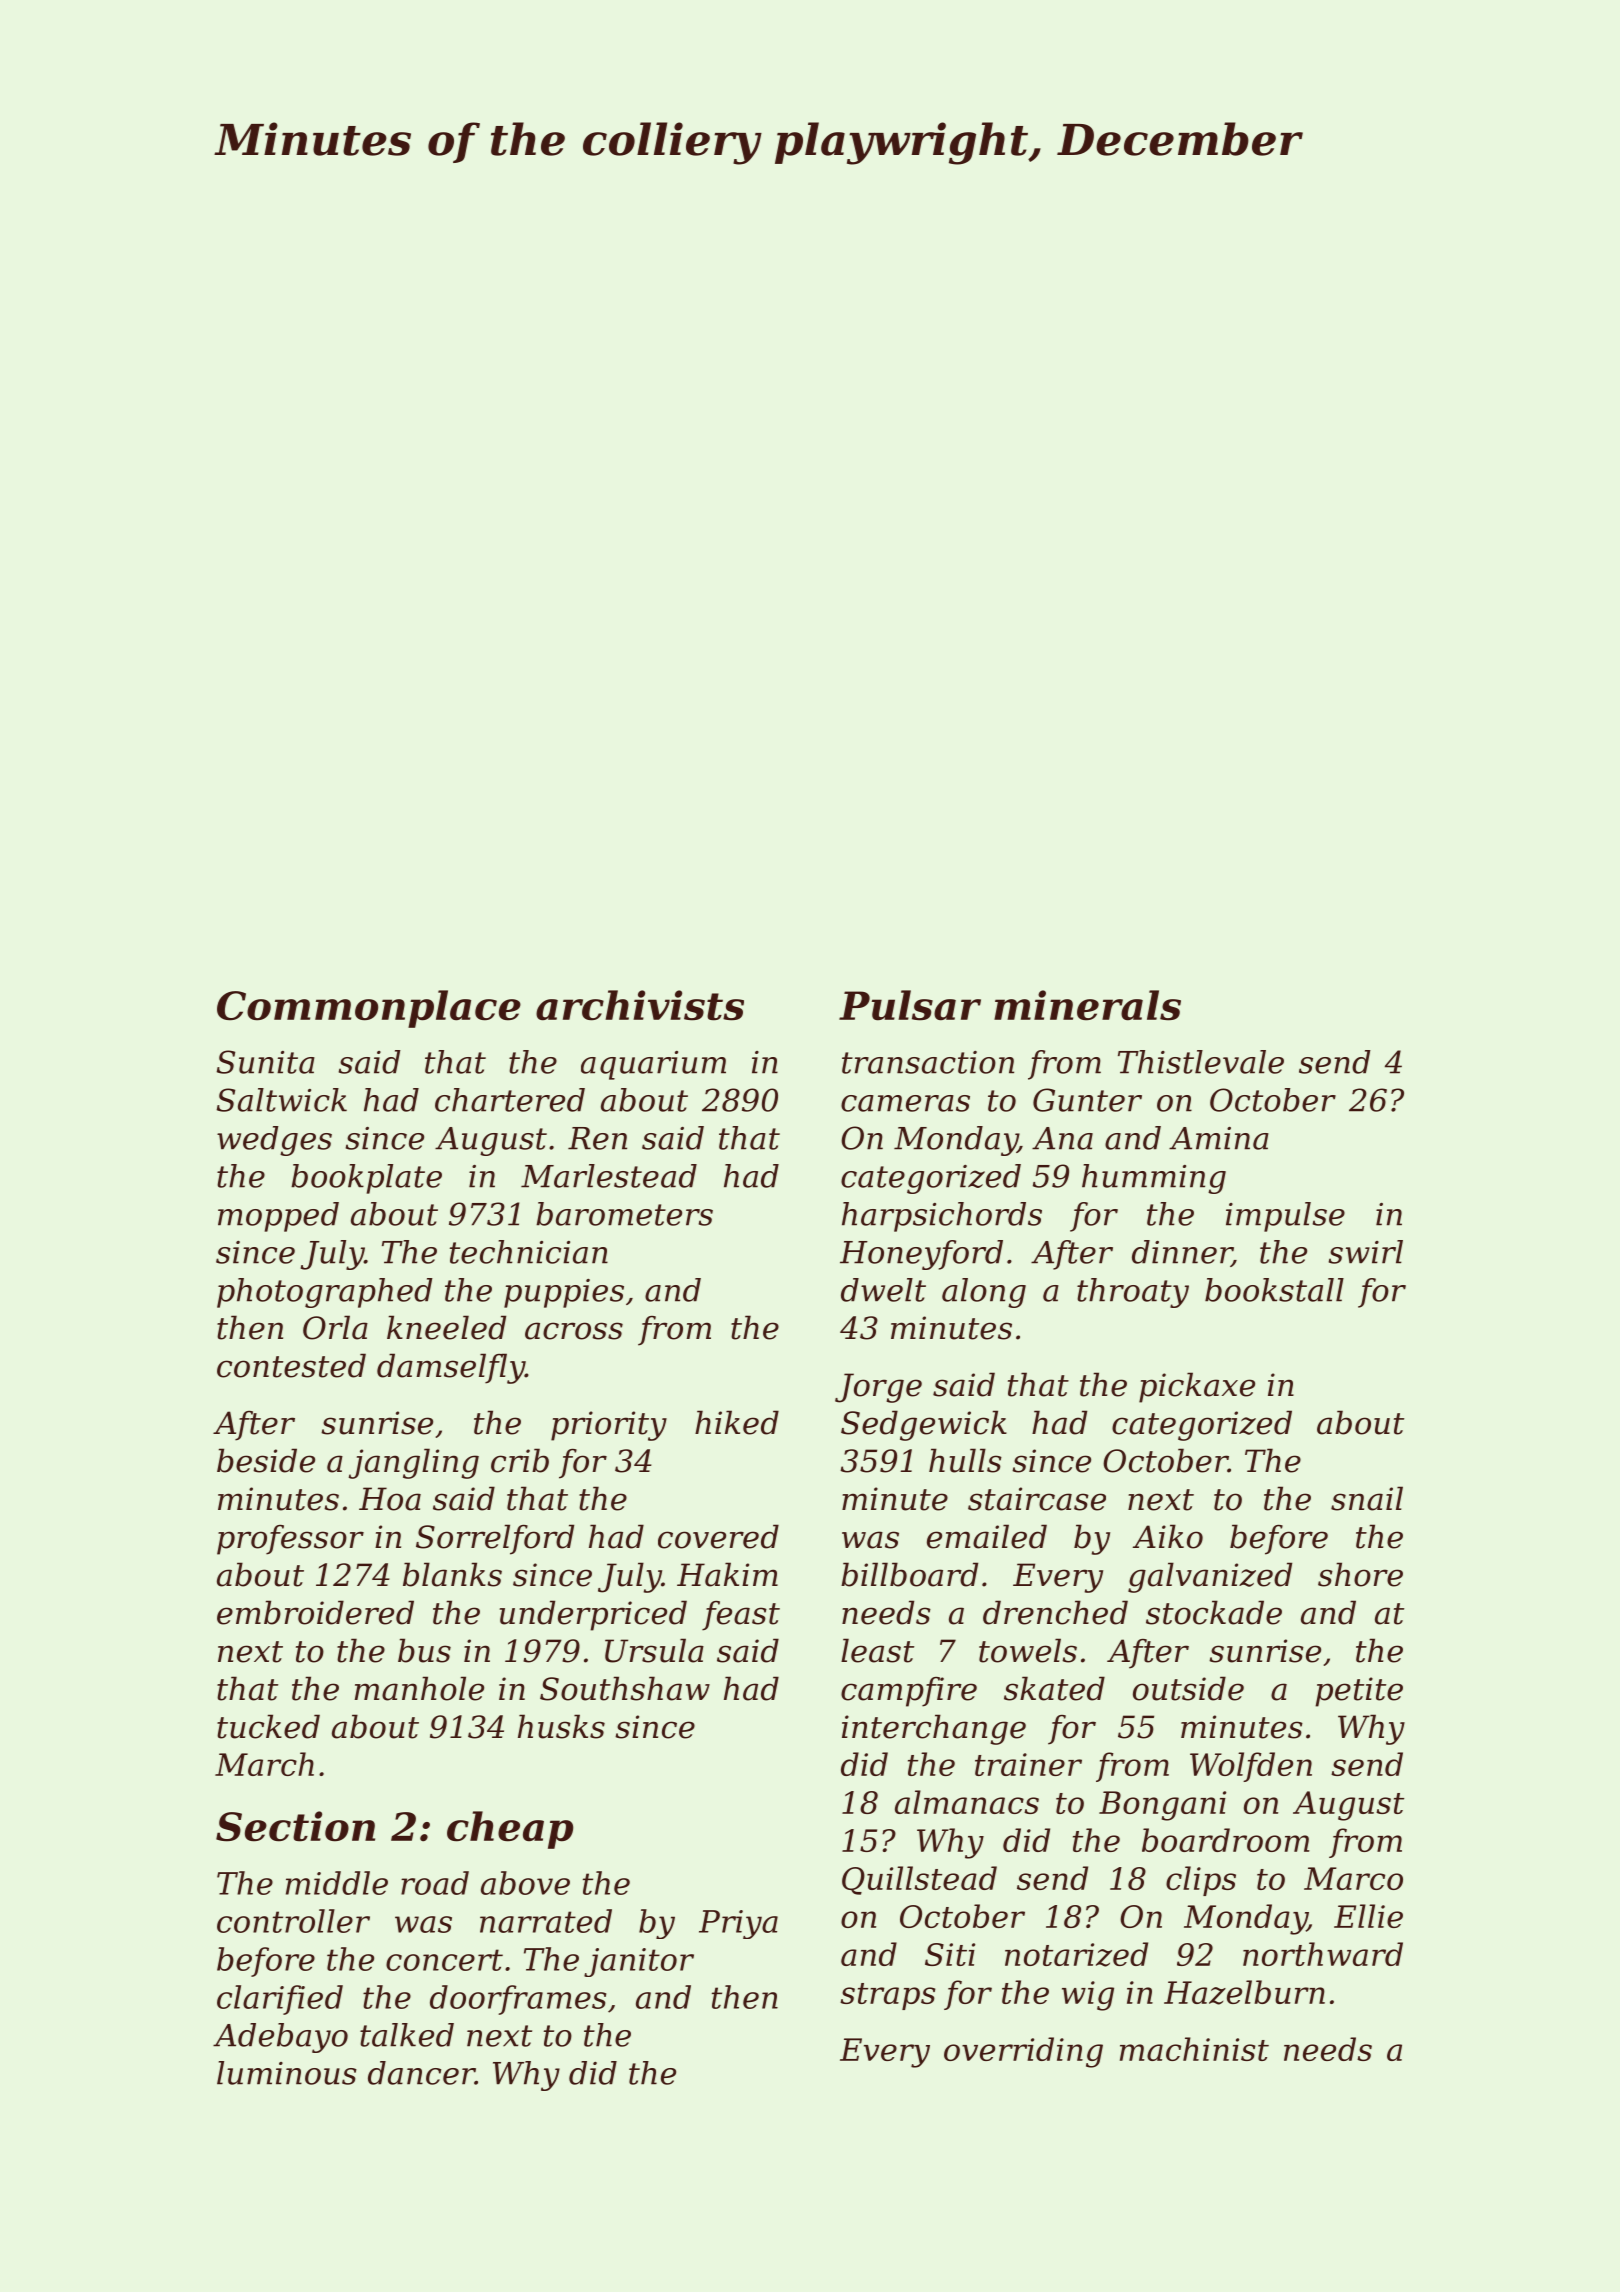  What do you see at coordinates (1133, 1293) in the page?
I see `throaty` at bounding box center [1133, 1293].
